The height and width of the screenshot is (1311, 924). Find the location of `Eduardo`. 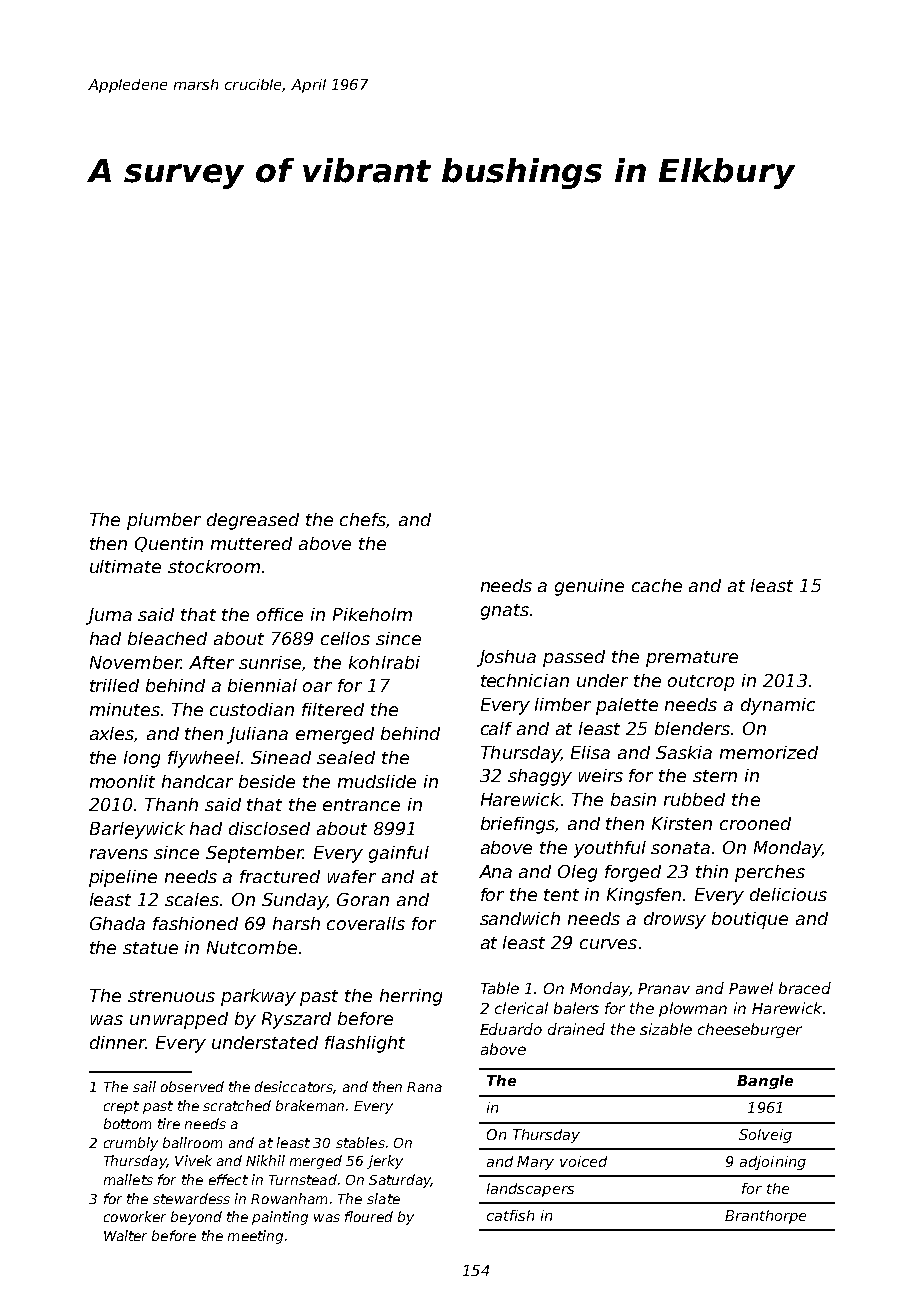

Eduardo is located at coordinates (511, 1029).
